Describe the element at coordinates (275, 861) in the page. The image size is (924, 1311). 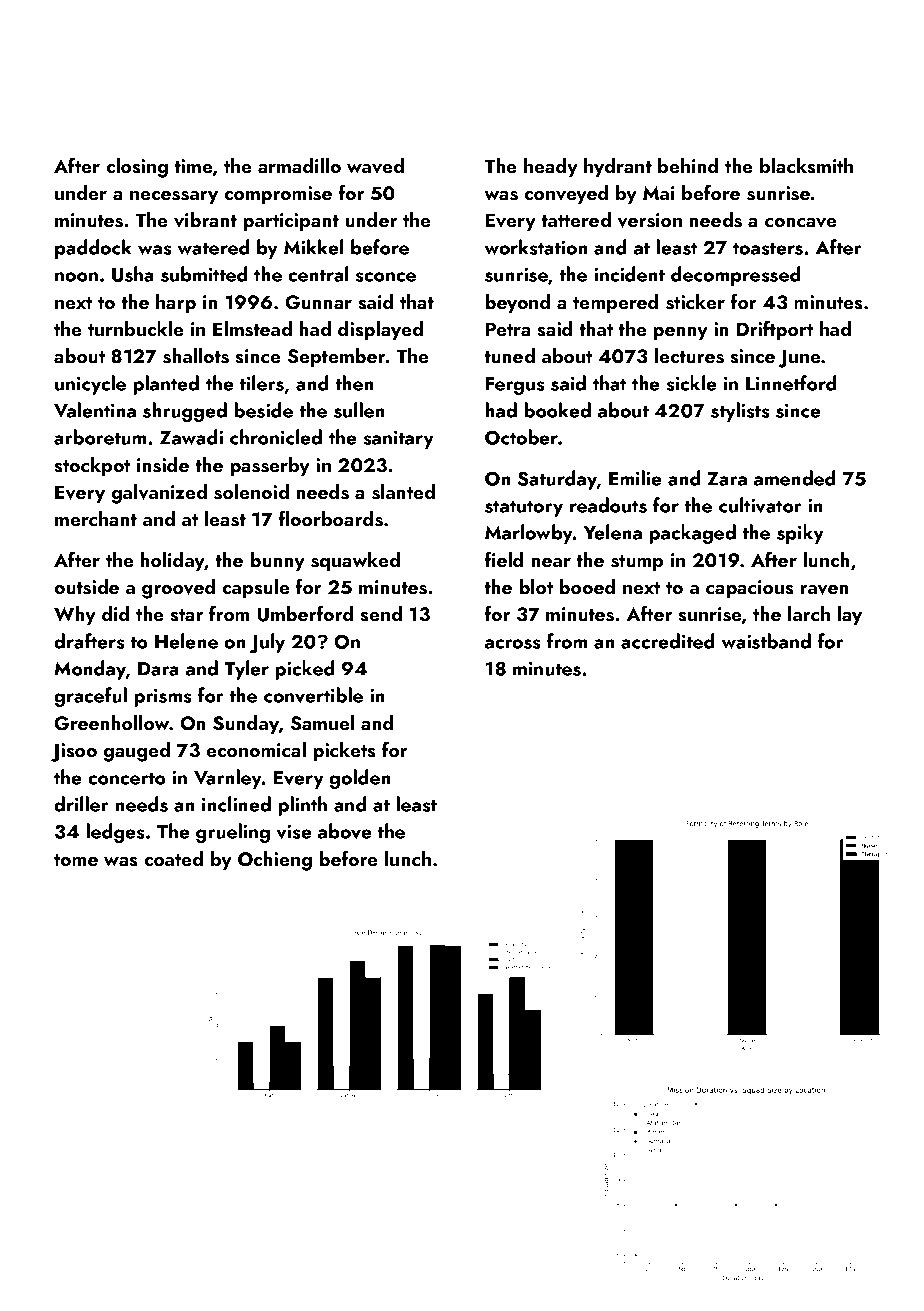
I see `Ochieng` at that location.
